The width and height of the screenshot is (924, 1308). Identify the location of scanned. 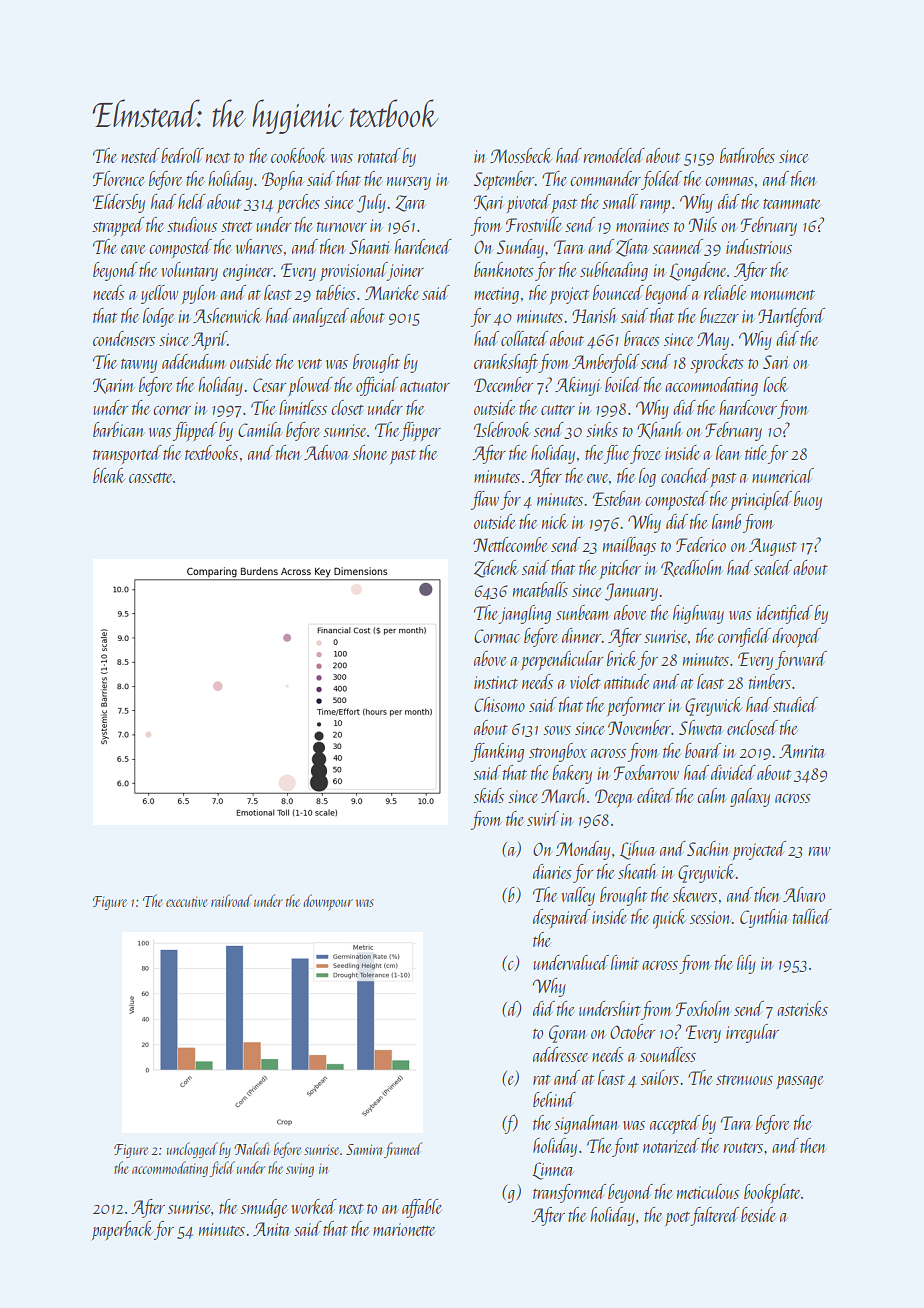
(677, 246).
